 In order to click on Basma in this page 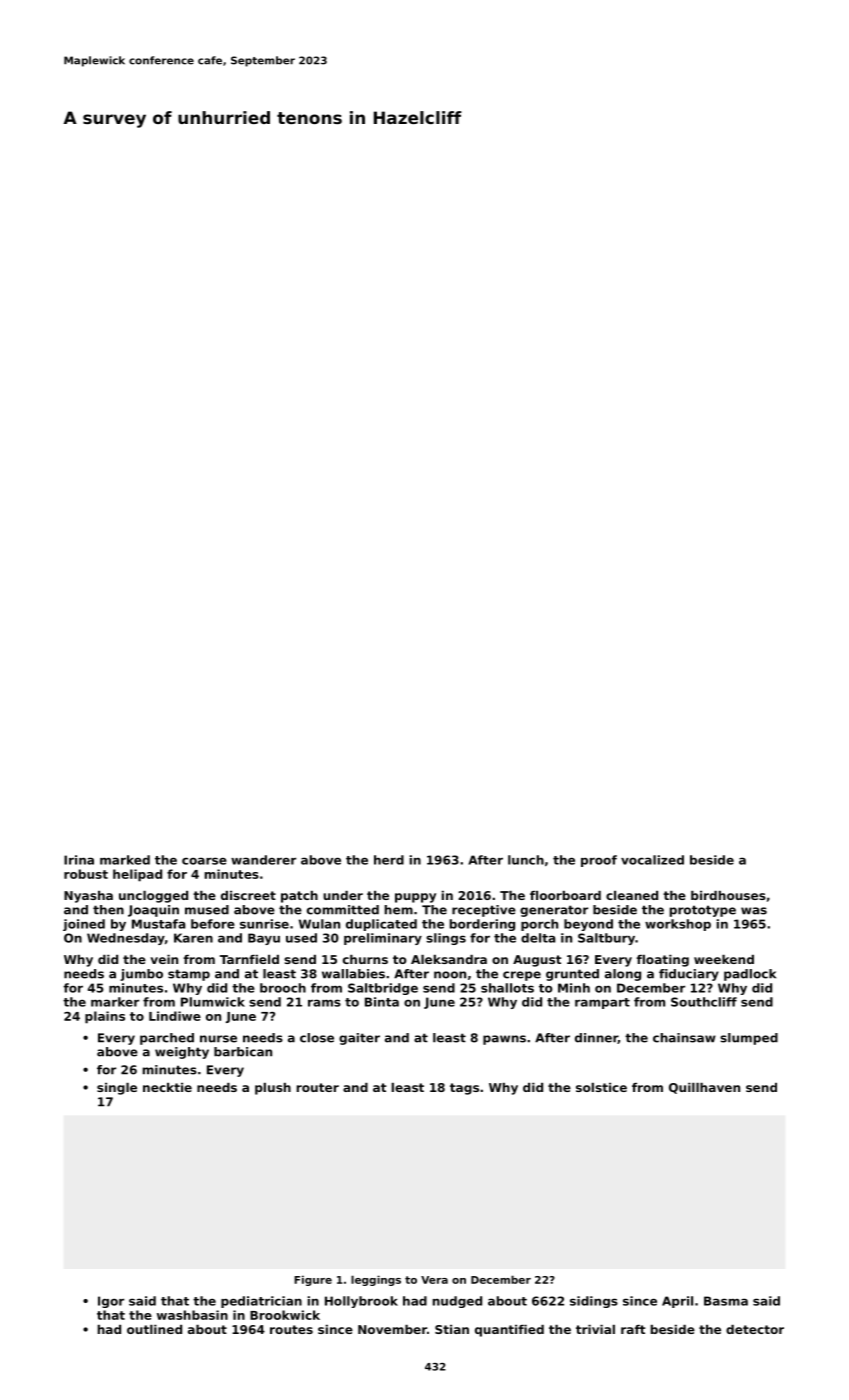, I will do `click(726, 1301)`.
